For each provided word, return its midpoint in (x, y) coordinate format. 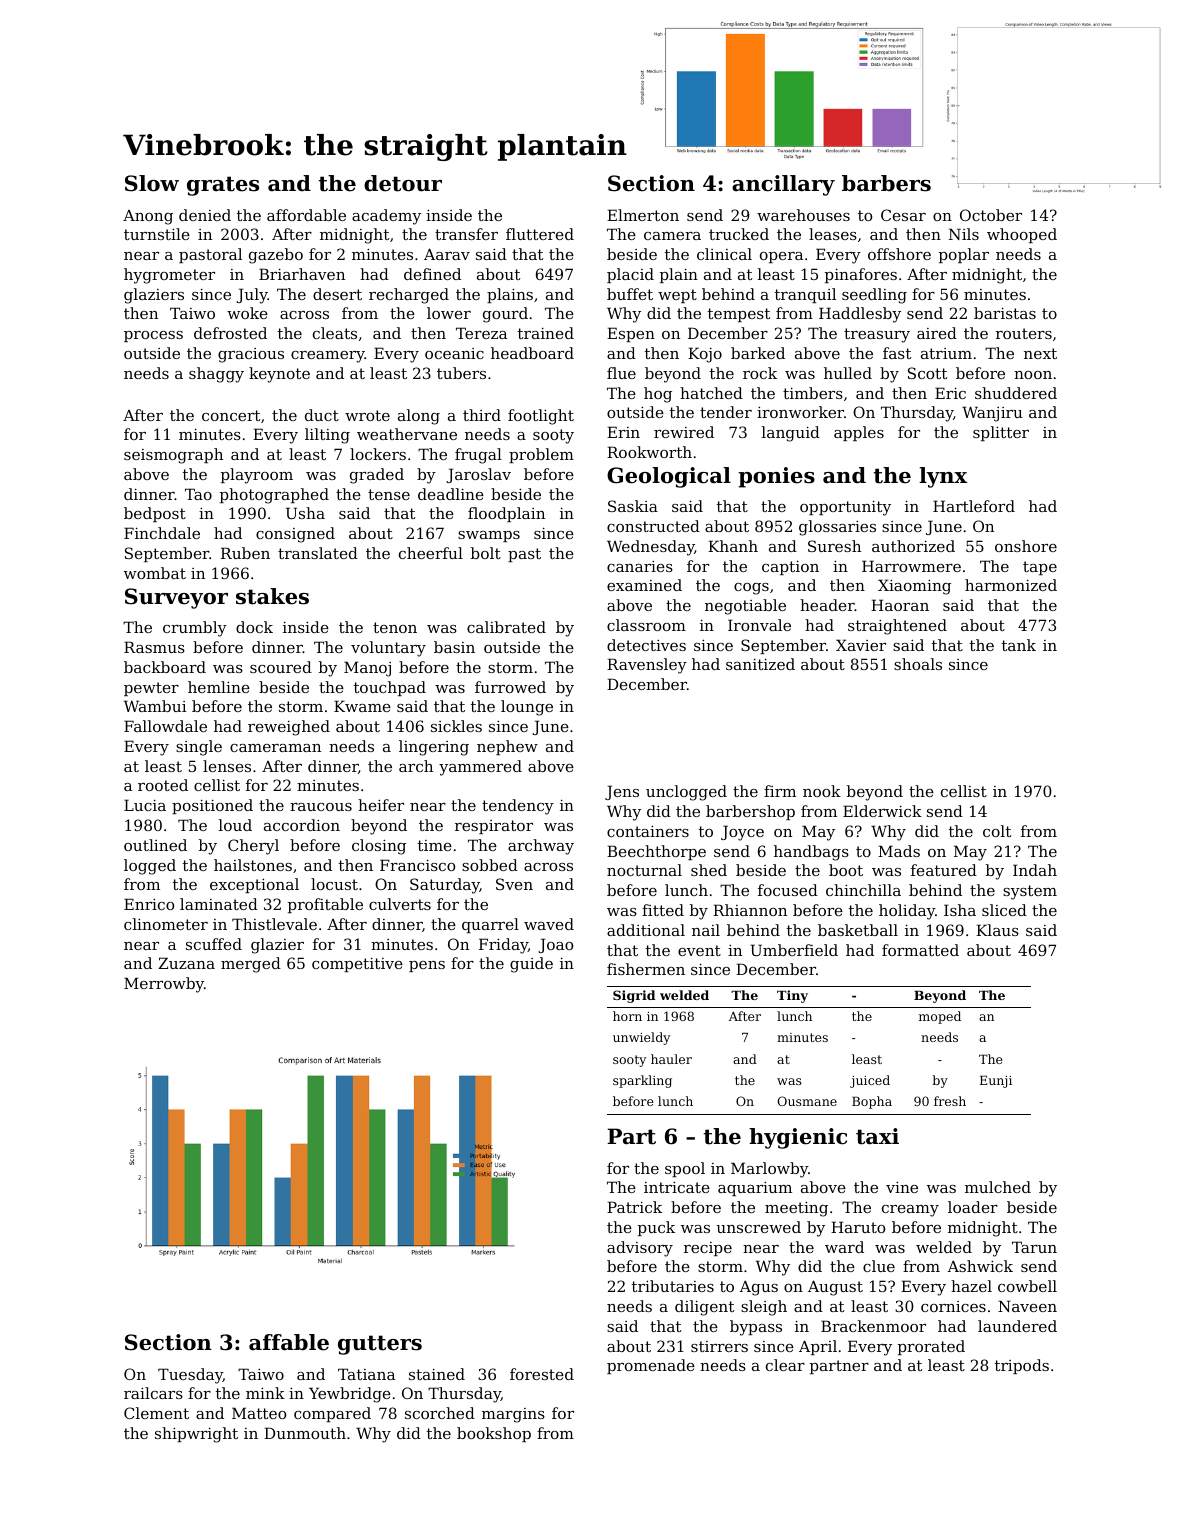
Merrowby (164, 985)
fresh (950, 1101)
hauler (671, 1059)
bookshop (494, 1434)
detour (403, 183)
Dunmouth (305, 1433)
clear (785, 1365)
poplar (964, 255)
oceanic (454, 353)
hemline (219, 687)
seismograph (173, 456)
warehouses (803, 215)
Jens (622, 792)
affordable (306, 215)
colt (997, 831)
